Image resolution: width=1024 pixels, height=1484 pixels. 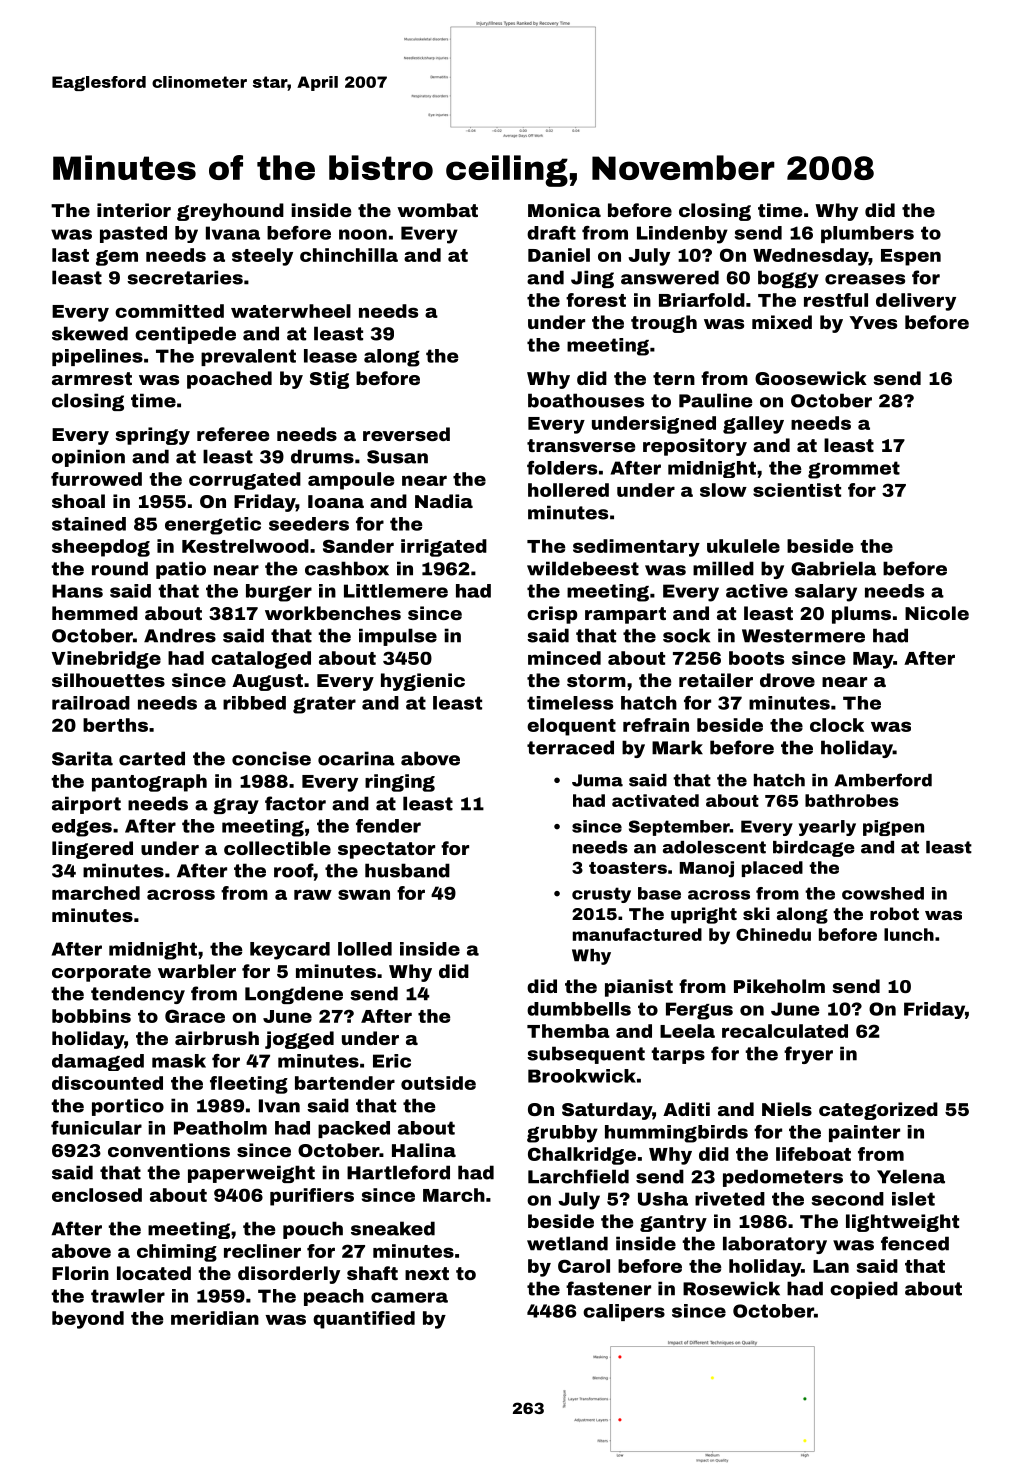 I want to click on laboratory, so click(x=775, y=1245).
